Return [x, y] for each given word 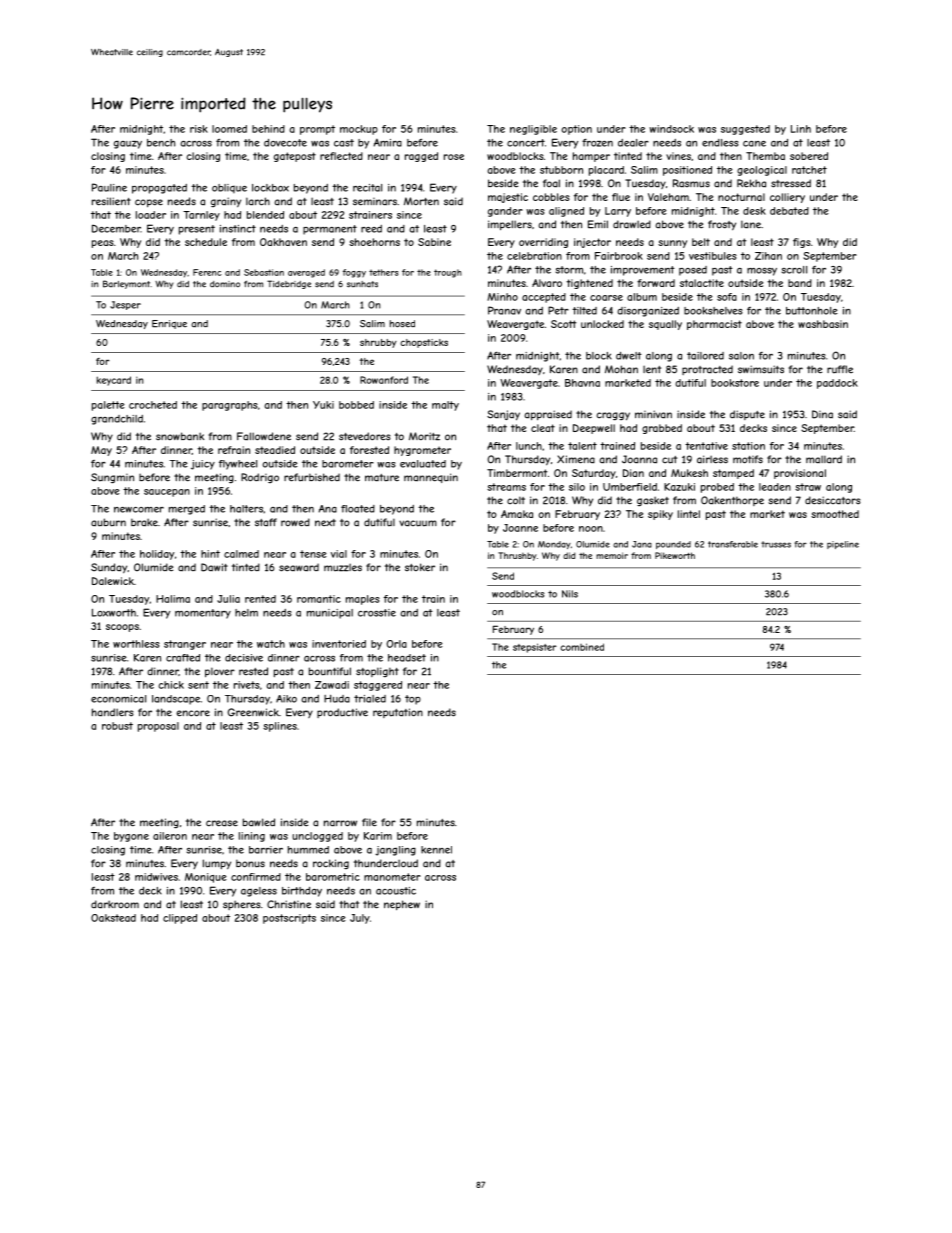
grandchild [117, 420]
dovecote [285, 143]
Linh [801, 129]
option [577, 130]
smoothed [835, 514]
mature [382, 478]
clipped [180, 919]
